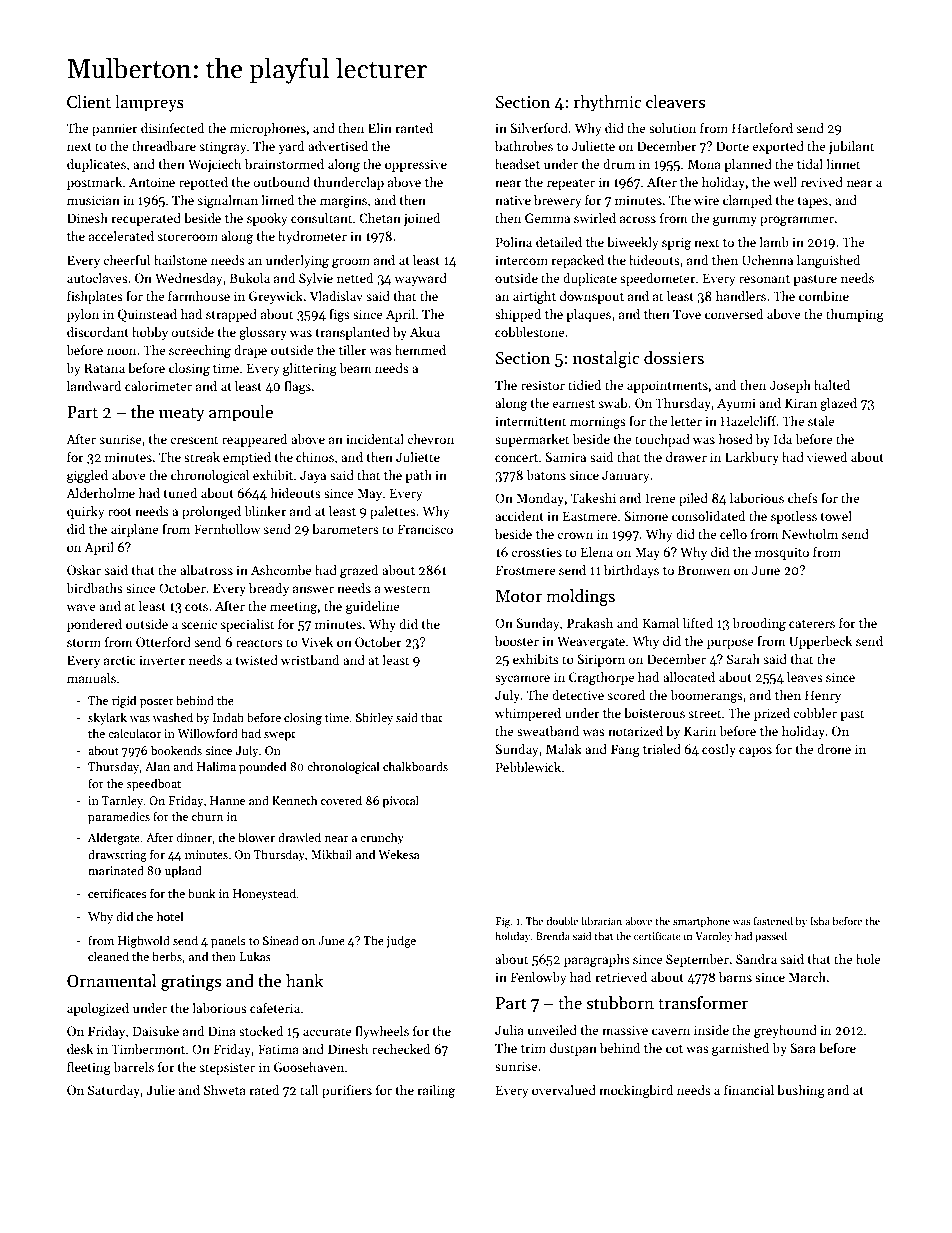 The image size is (952, 1233). Describe the element at coordinates (790, 386) in the screenshot. I see `Joseph` at that location.
